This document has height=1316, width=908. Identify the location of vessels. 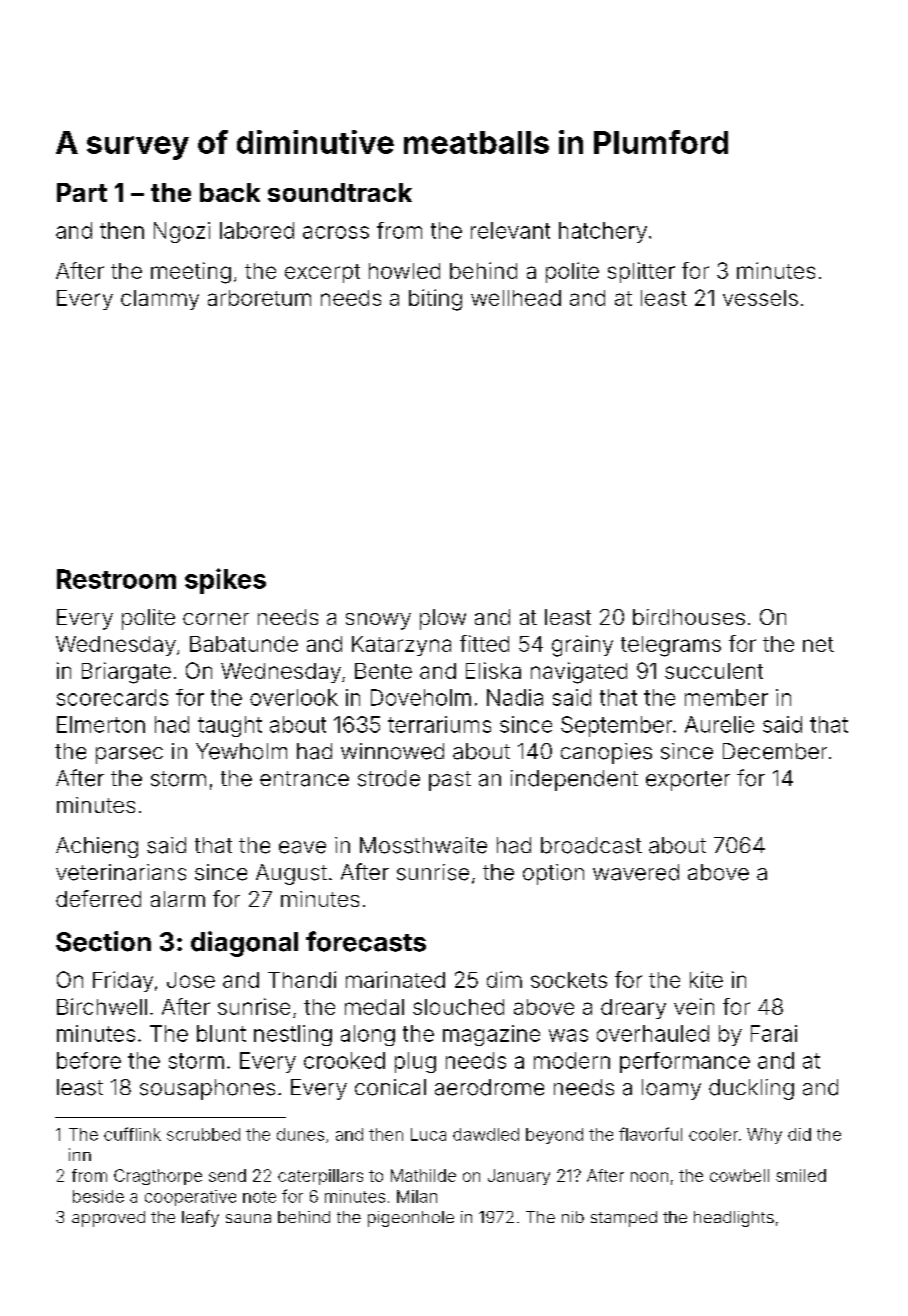
(760, 298).
